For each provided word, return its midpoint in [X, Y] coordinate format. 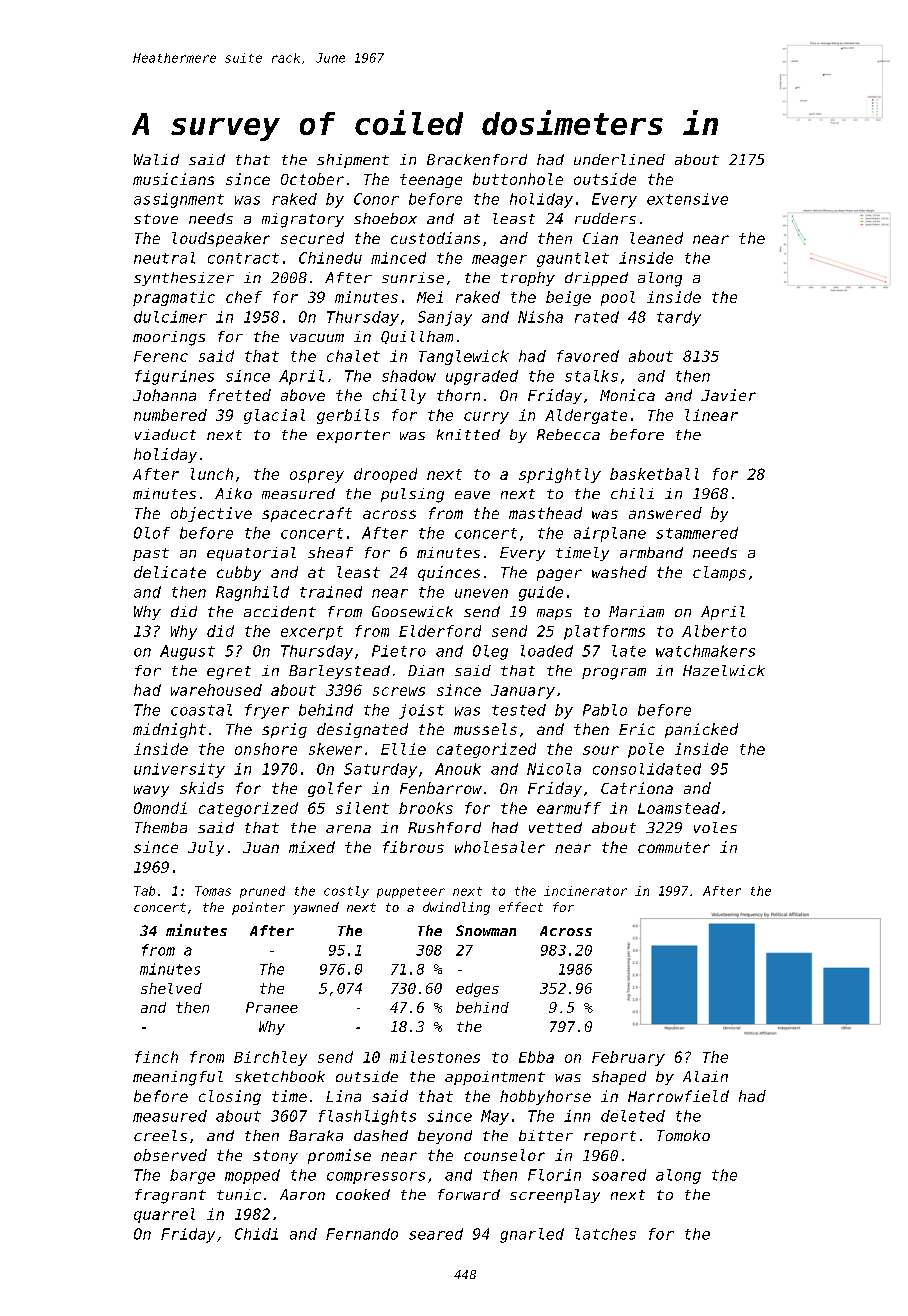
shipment [353, 161]
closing [230, 1097]
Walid [156, 159]
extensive [687, 199]
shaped [619, 1078]
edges [477, 990]
